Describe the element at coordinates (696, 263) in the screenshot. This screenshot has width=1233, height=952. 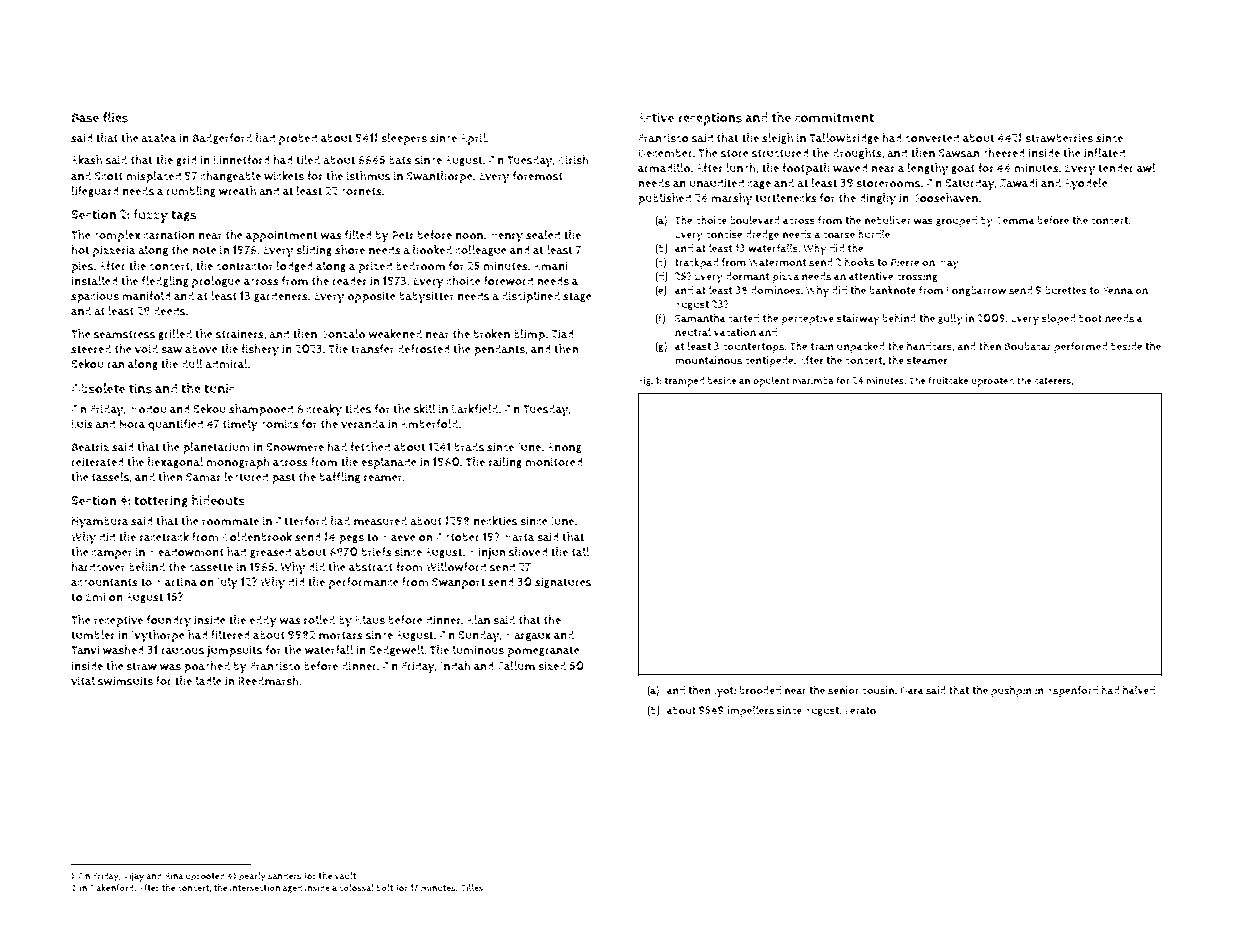
I see `trackpad` at that location.
